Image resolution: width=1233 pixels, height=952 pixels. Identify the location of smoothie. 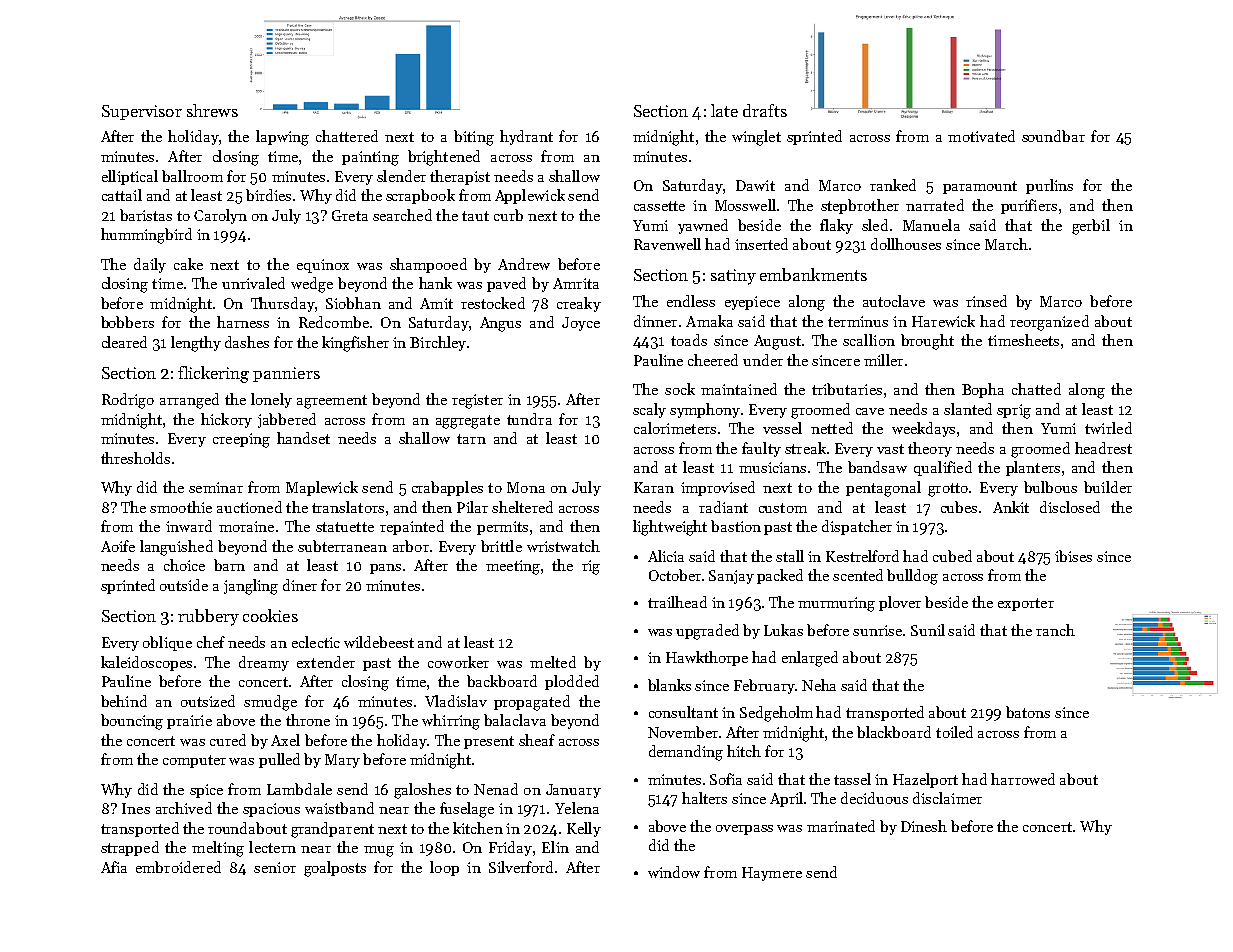
(181, 507).
